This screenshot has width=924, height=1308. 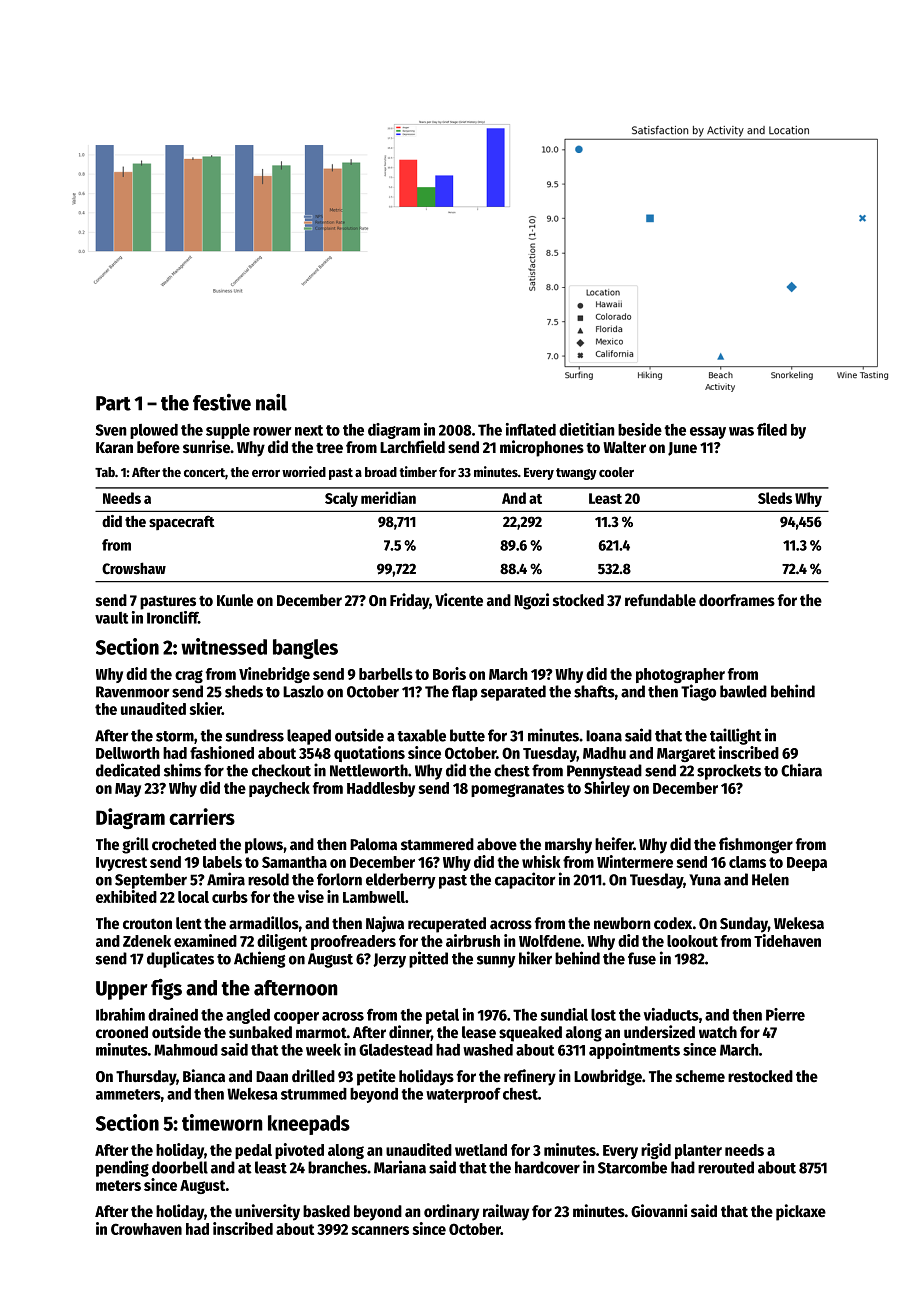 I want to click on fishmonger, so click(x=756, y=845).
